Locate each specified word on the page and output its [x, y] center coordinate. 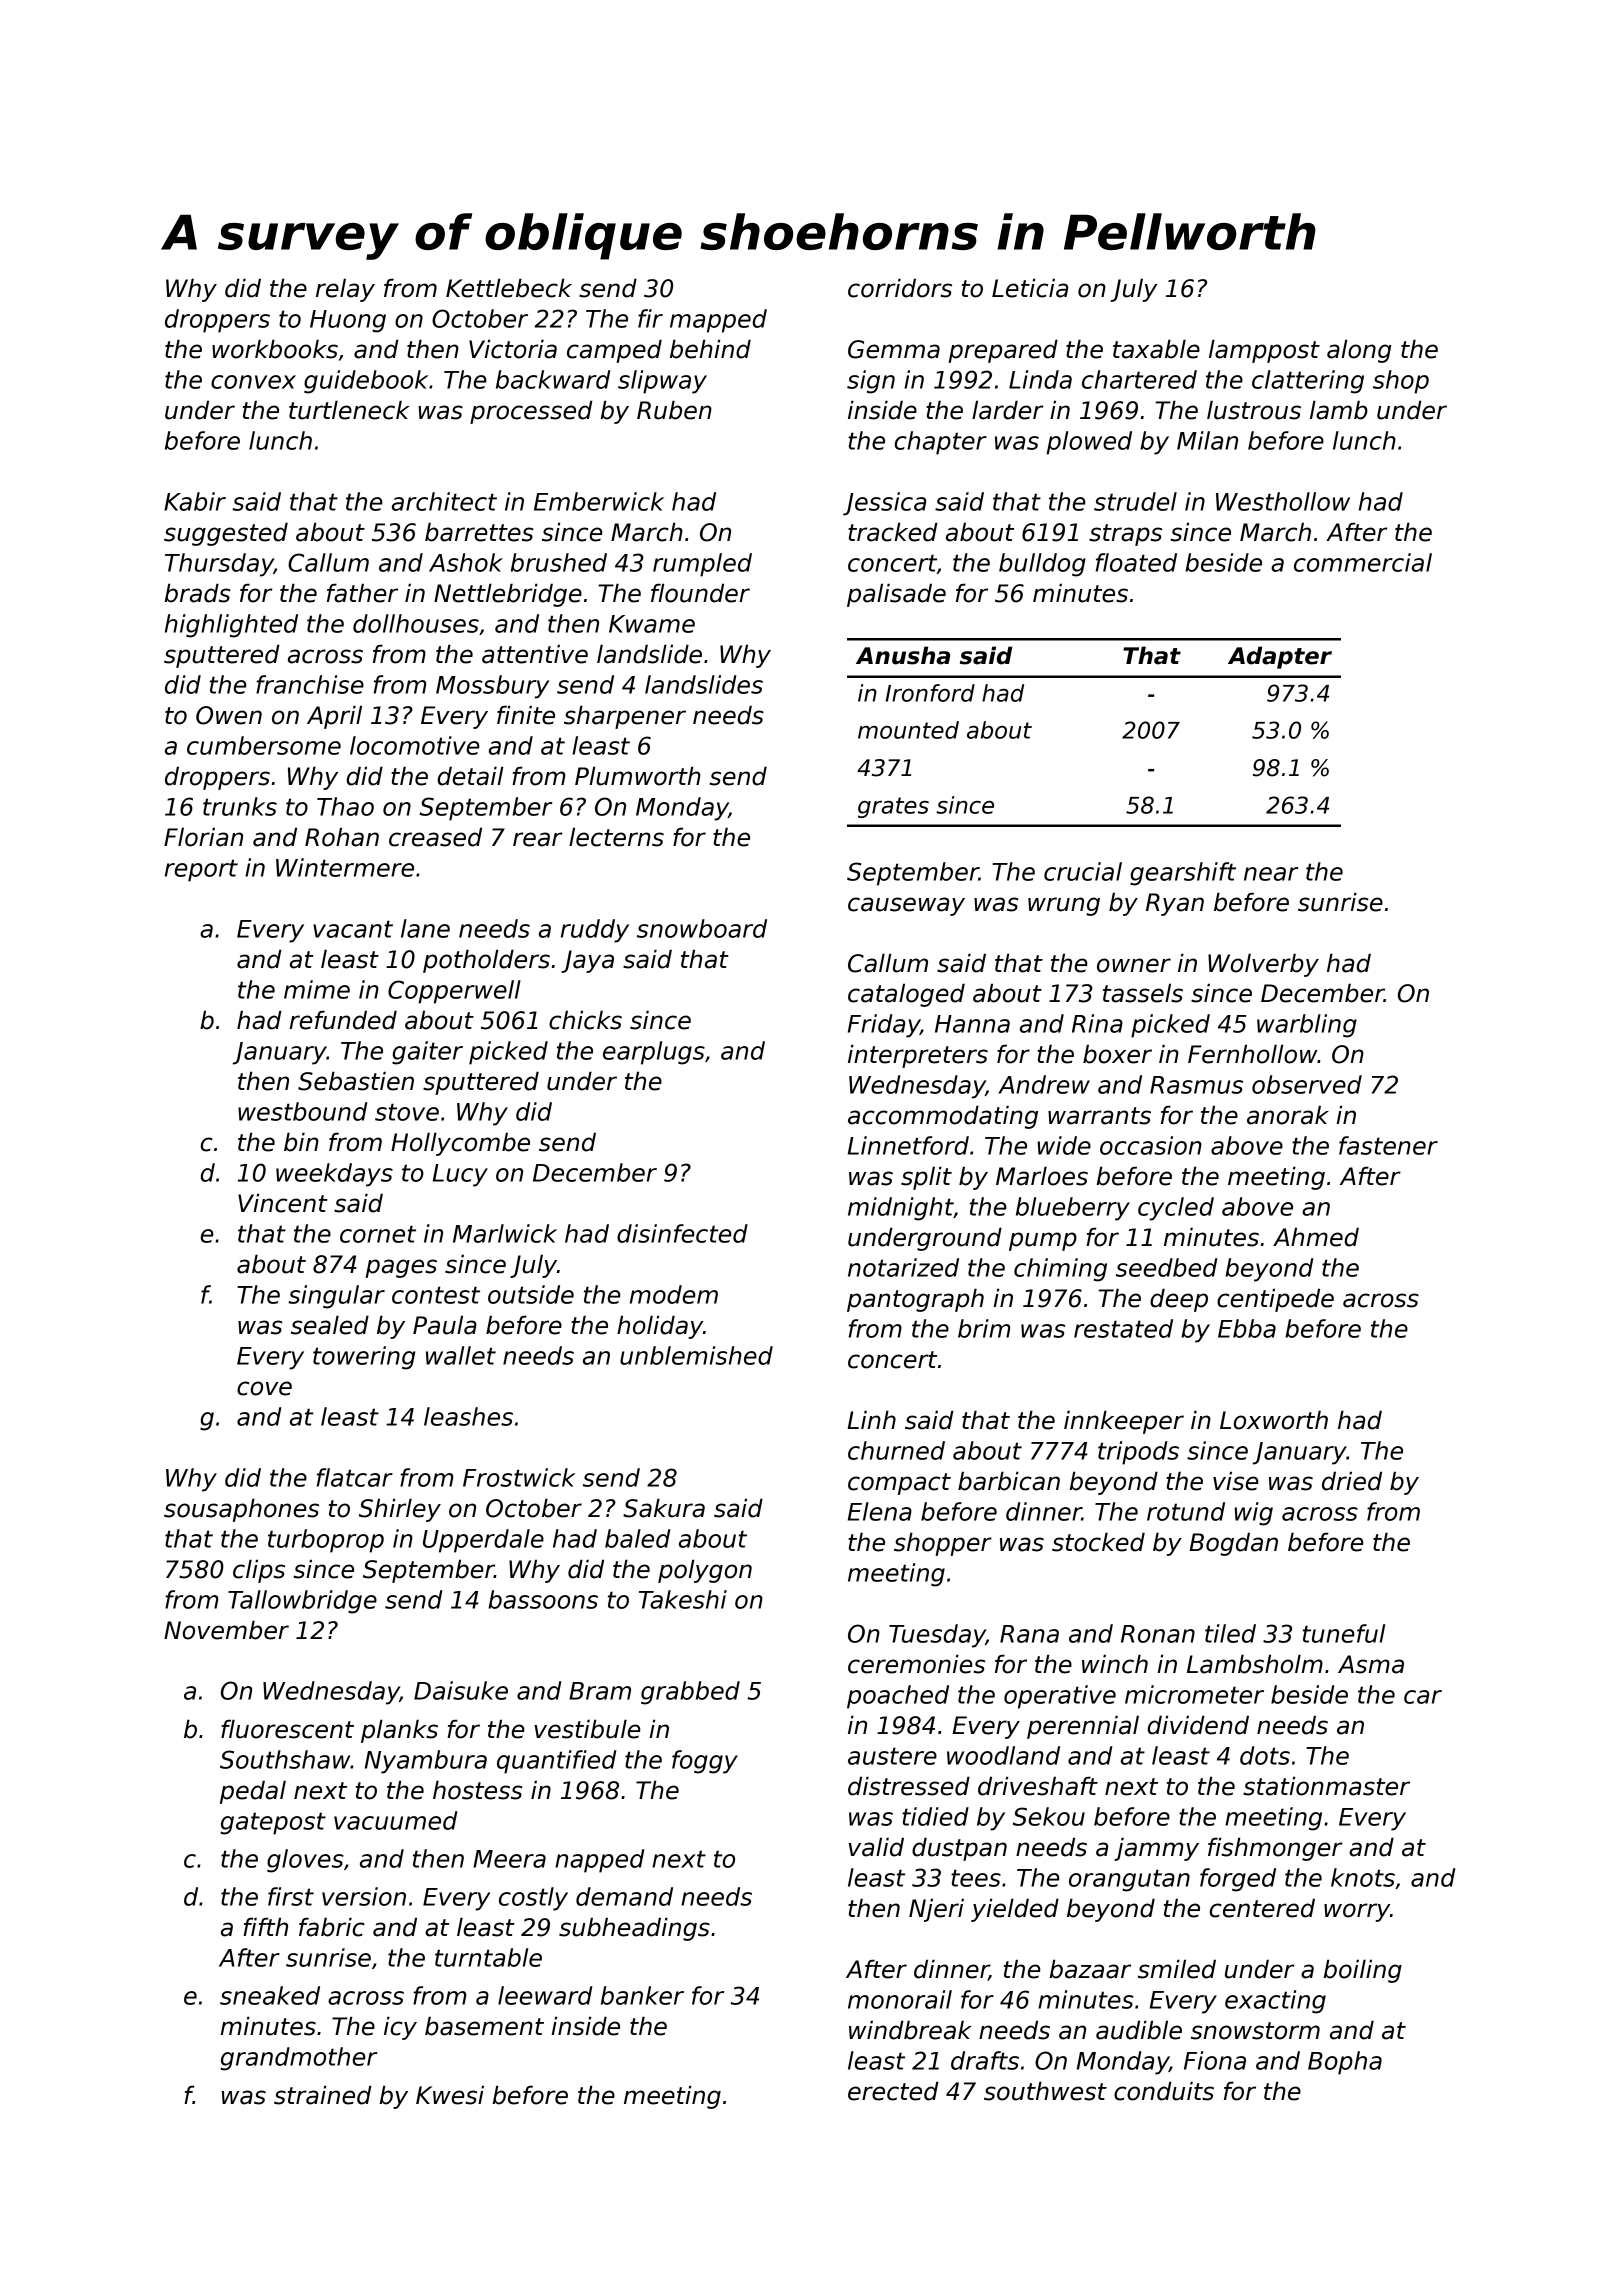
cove [264, 1388]
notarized [903, 1267]
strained [323, 2095]
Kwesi [450, 2095]
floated [1136, 562]
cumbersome [264, 745]
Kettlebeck [509, 288]
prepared [1003, 351]
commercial [1363, 562]
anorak [1288, 1115]
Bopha [1345, 2063]
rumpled [702, 565]
